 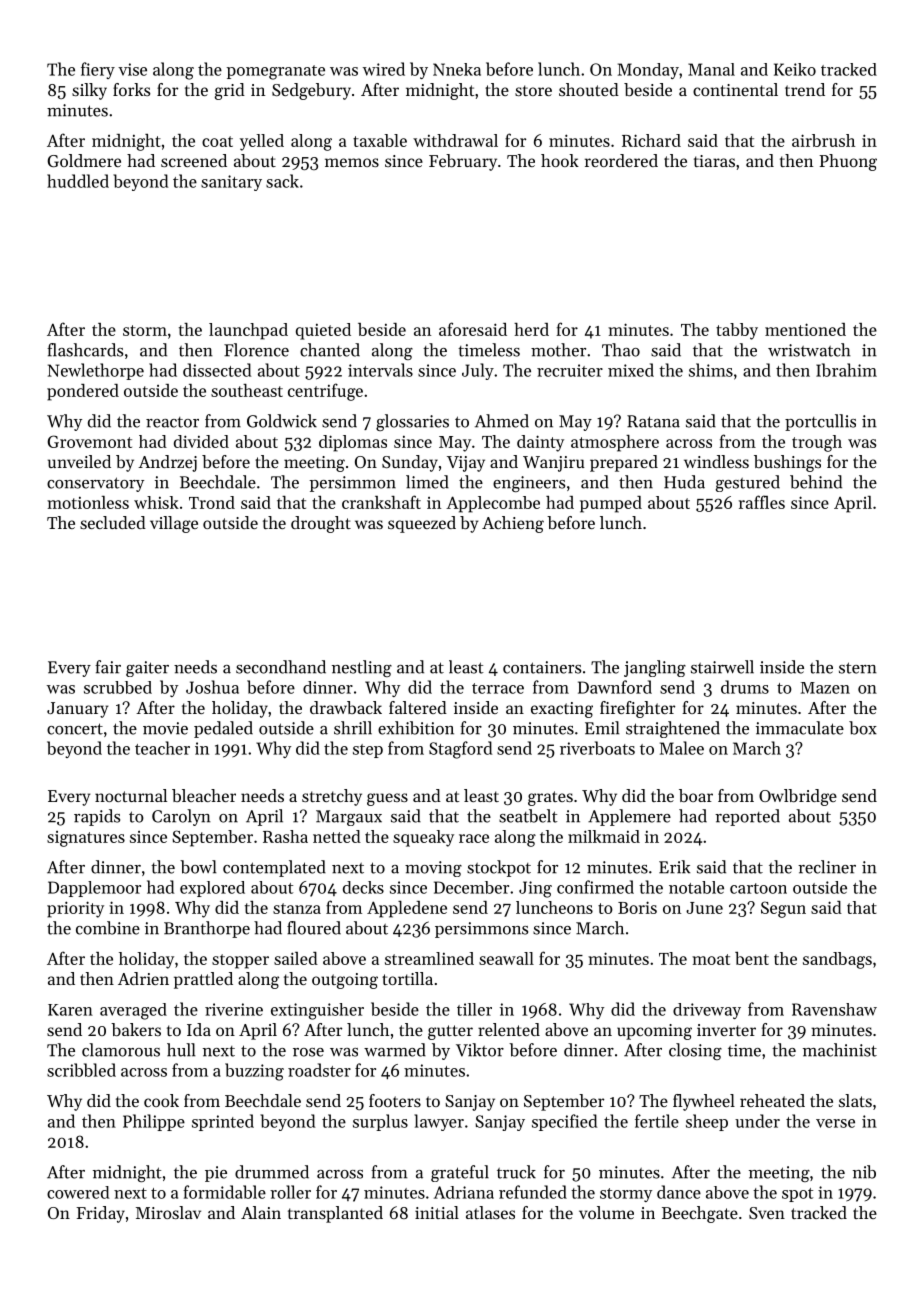 What do you see at coordinates (261, 1212) in the page?
I see `Alain` at bounding box center [261, 1212].
